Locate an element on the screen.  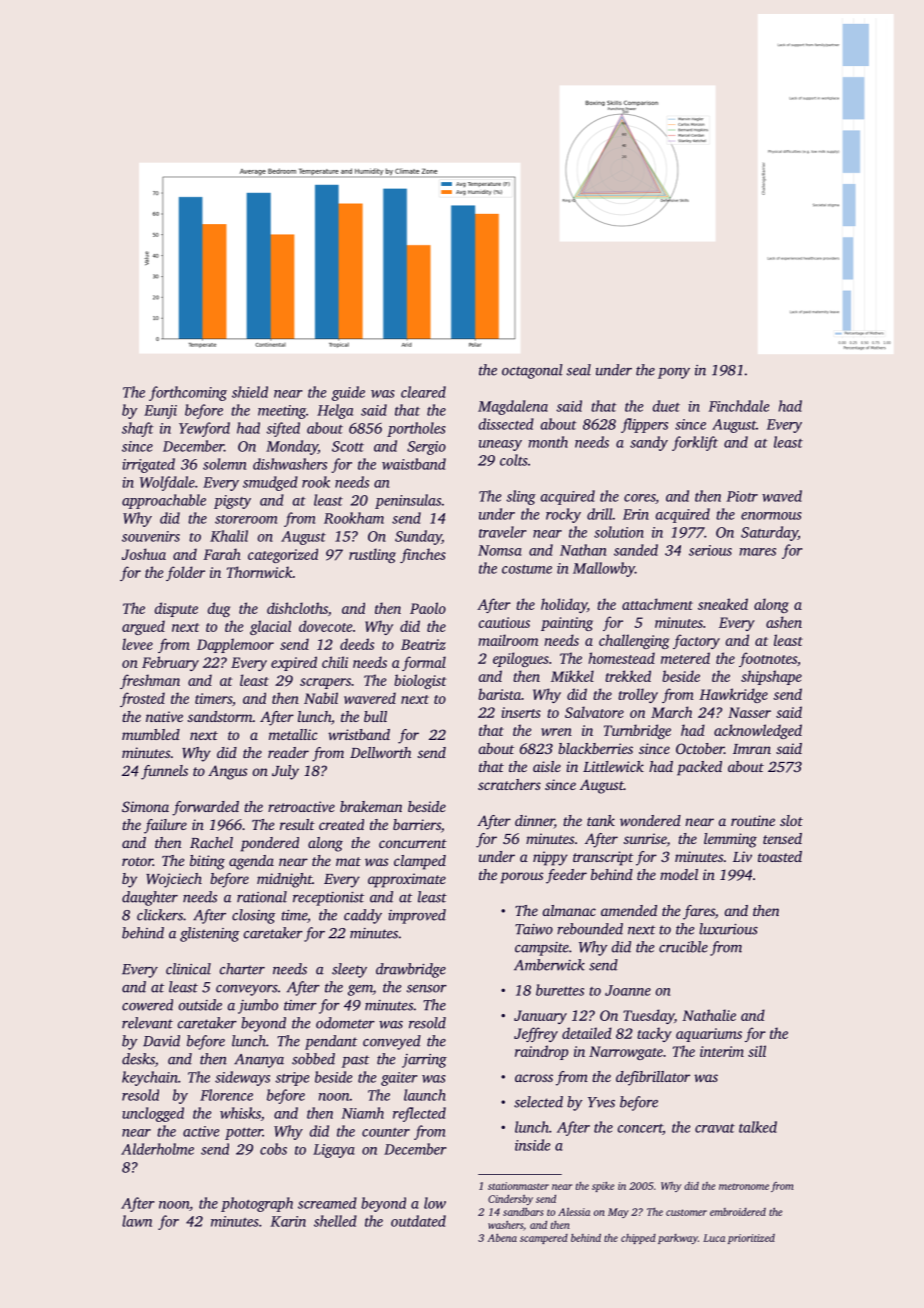
luxurious is located at coordinates (728, 929).
